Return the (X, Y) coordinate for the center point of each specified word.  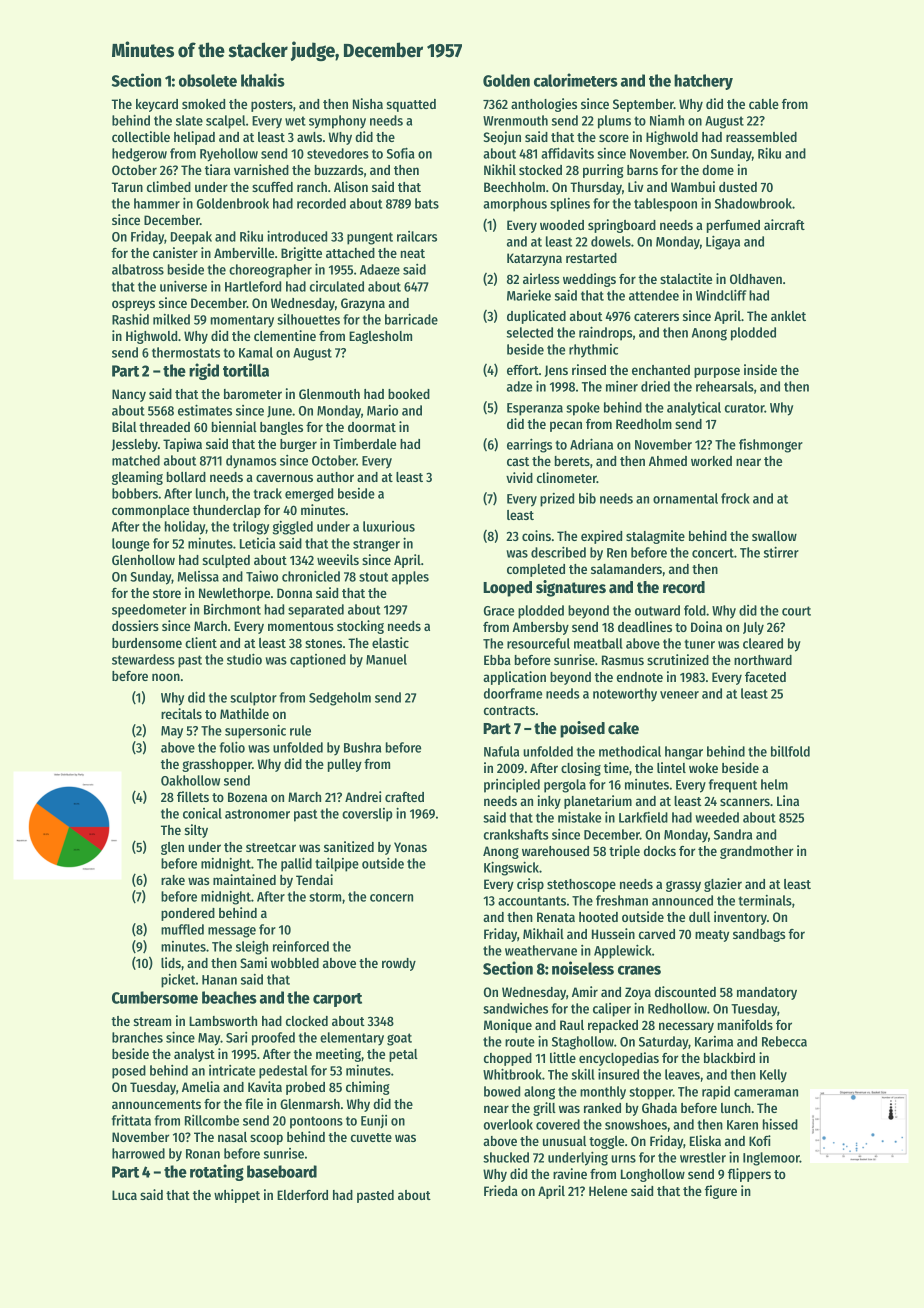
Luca (124, 1195)
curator (745, 408)
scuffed (272, 187)
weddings (589, 280)
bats (427, 203)
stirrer (781, 552)
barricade (411, 319)
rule (300, 730)
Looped (507, 589)
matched (136, 460)
